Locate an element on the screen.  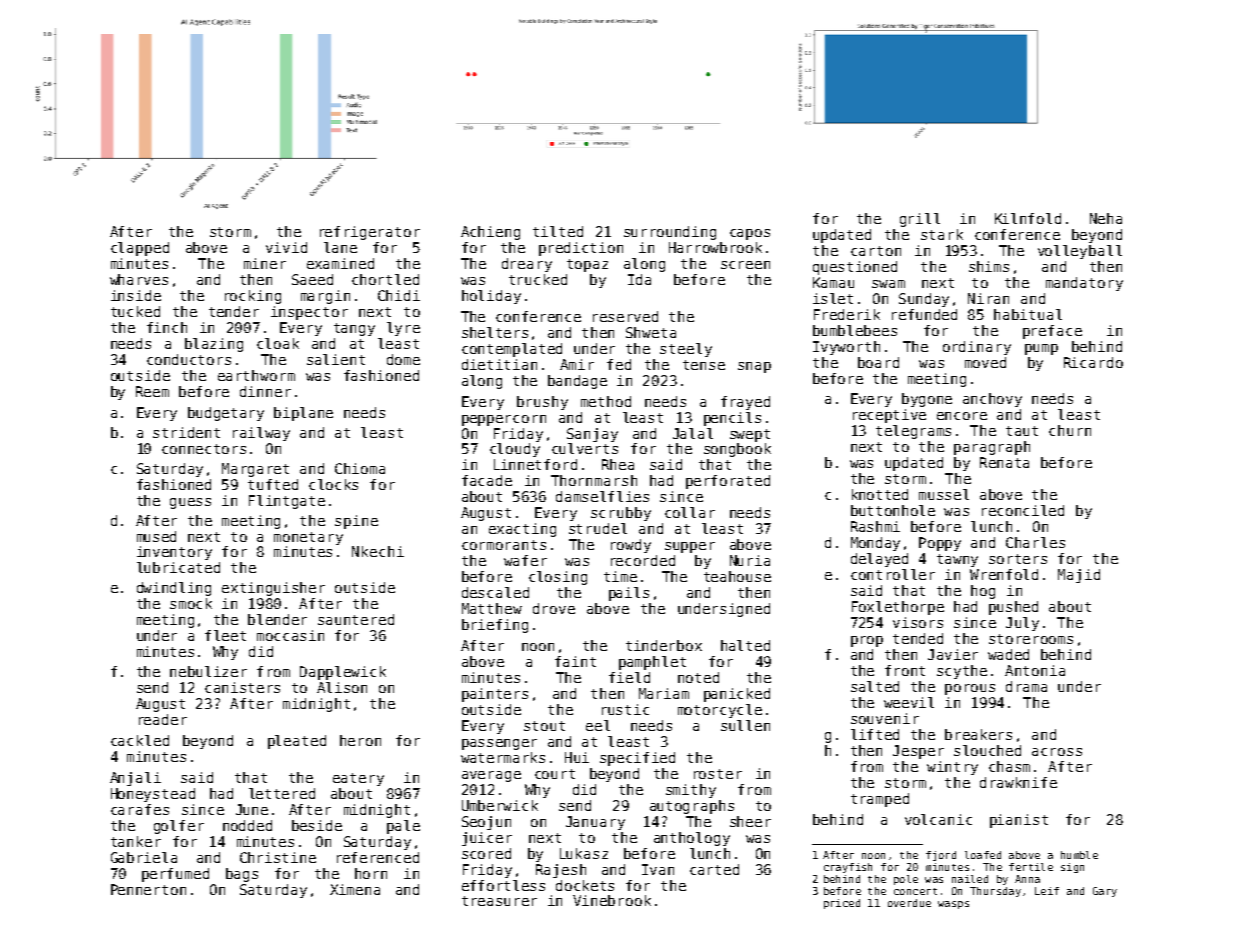
crayfish is located at coordinates (848, 868).
